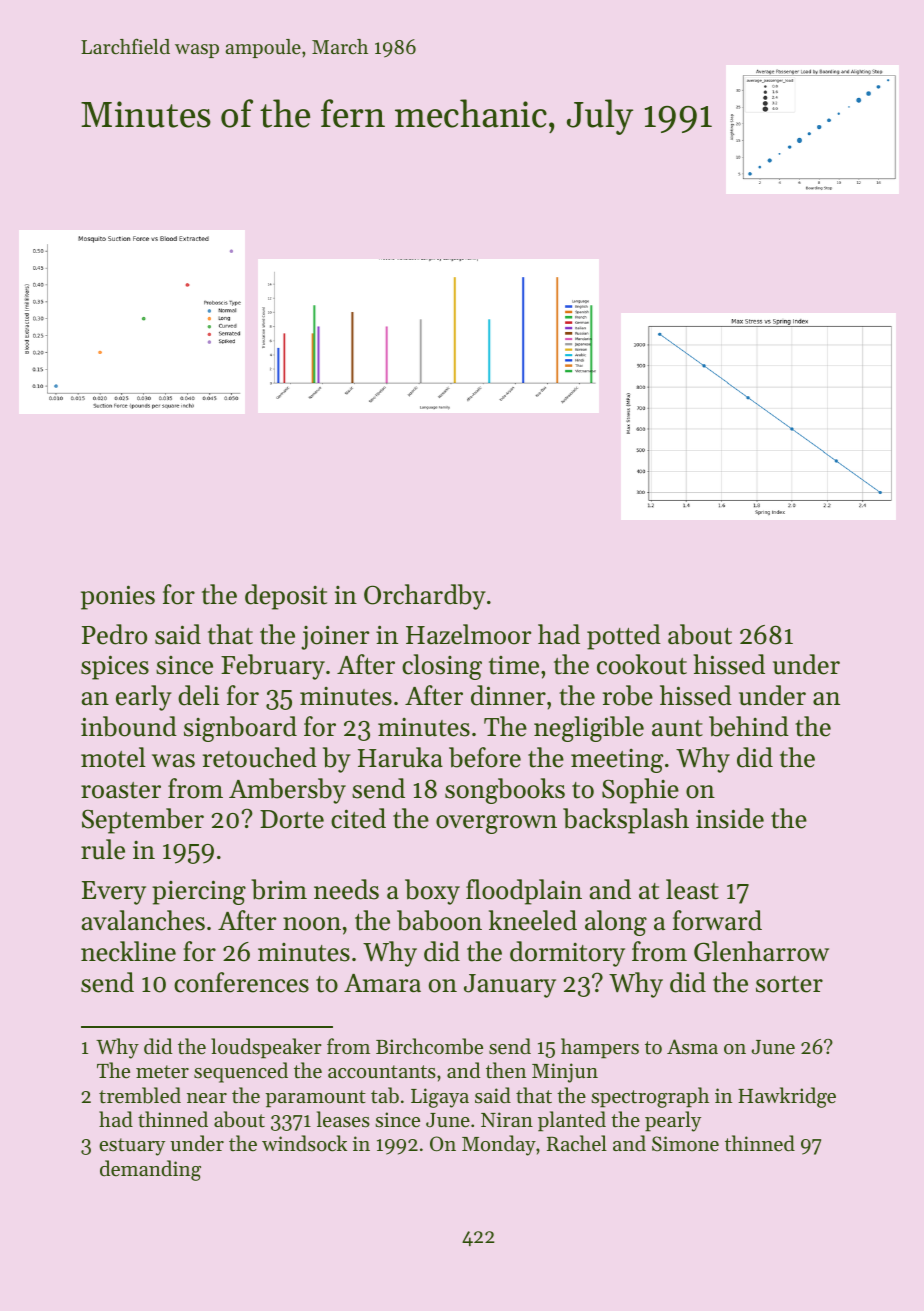  Describe the element at coordinates (150, 1170) in the screenshot. I see `demanding` at that location.
